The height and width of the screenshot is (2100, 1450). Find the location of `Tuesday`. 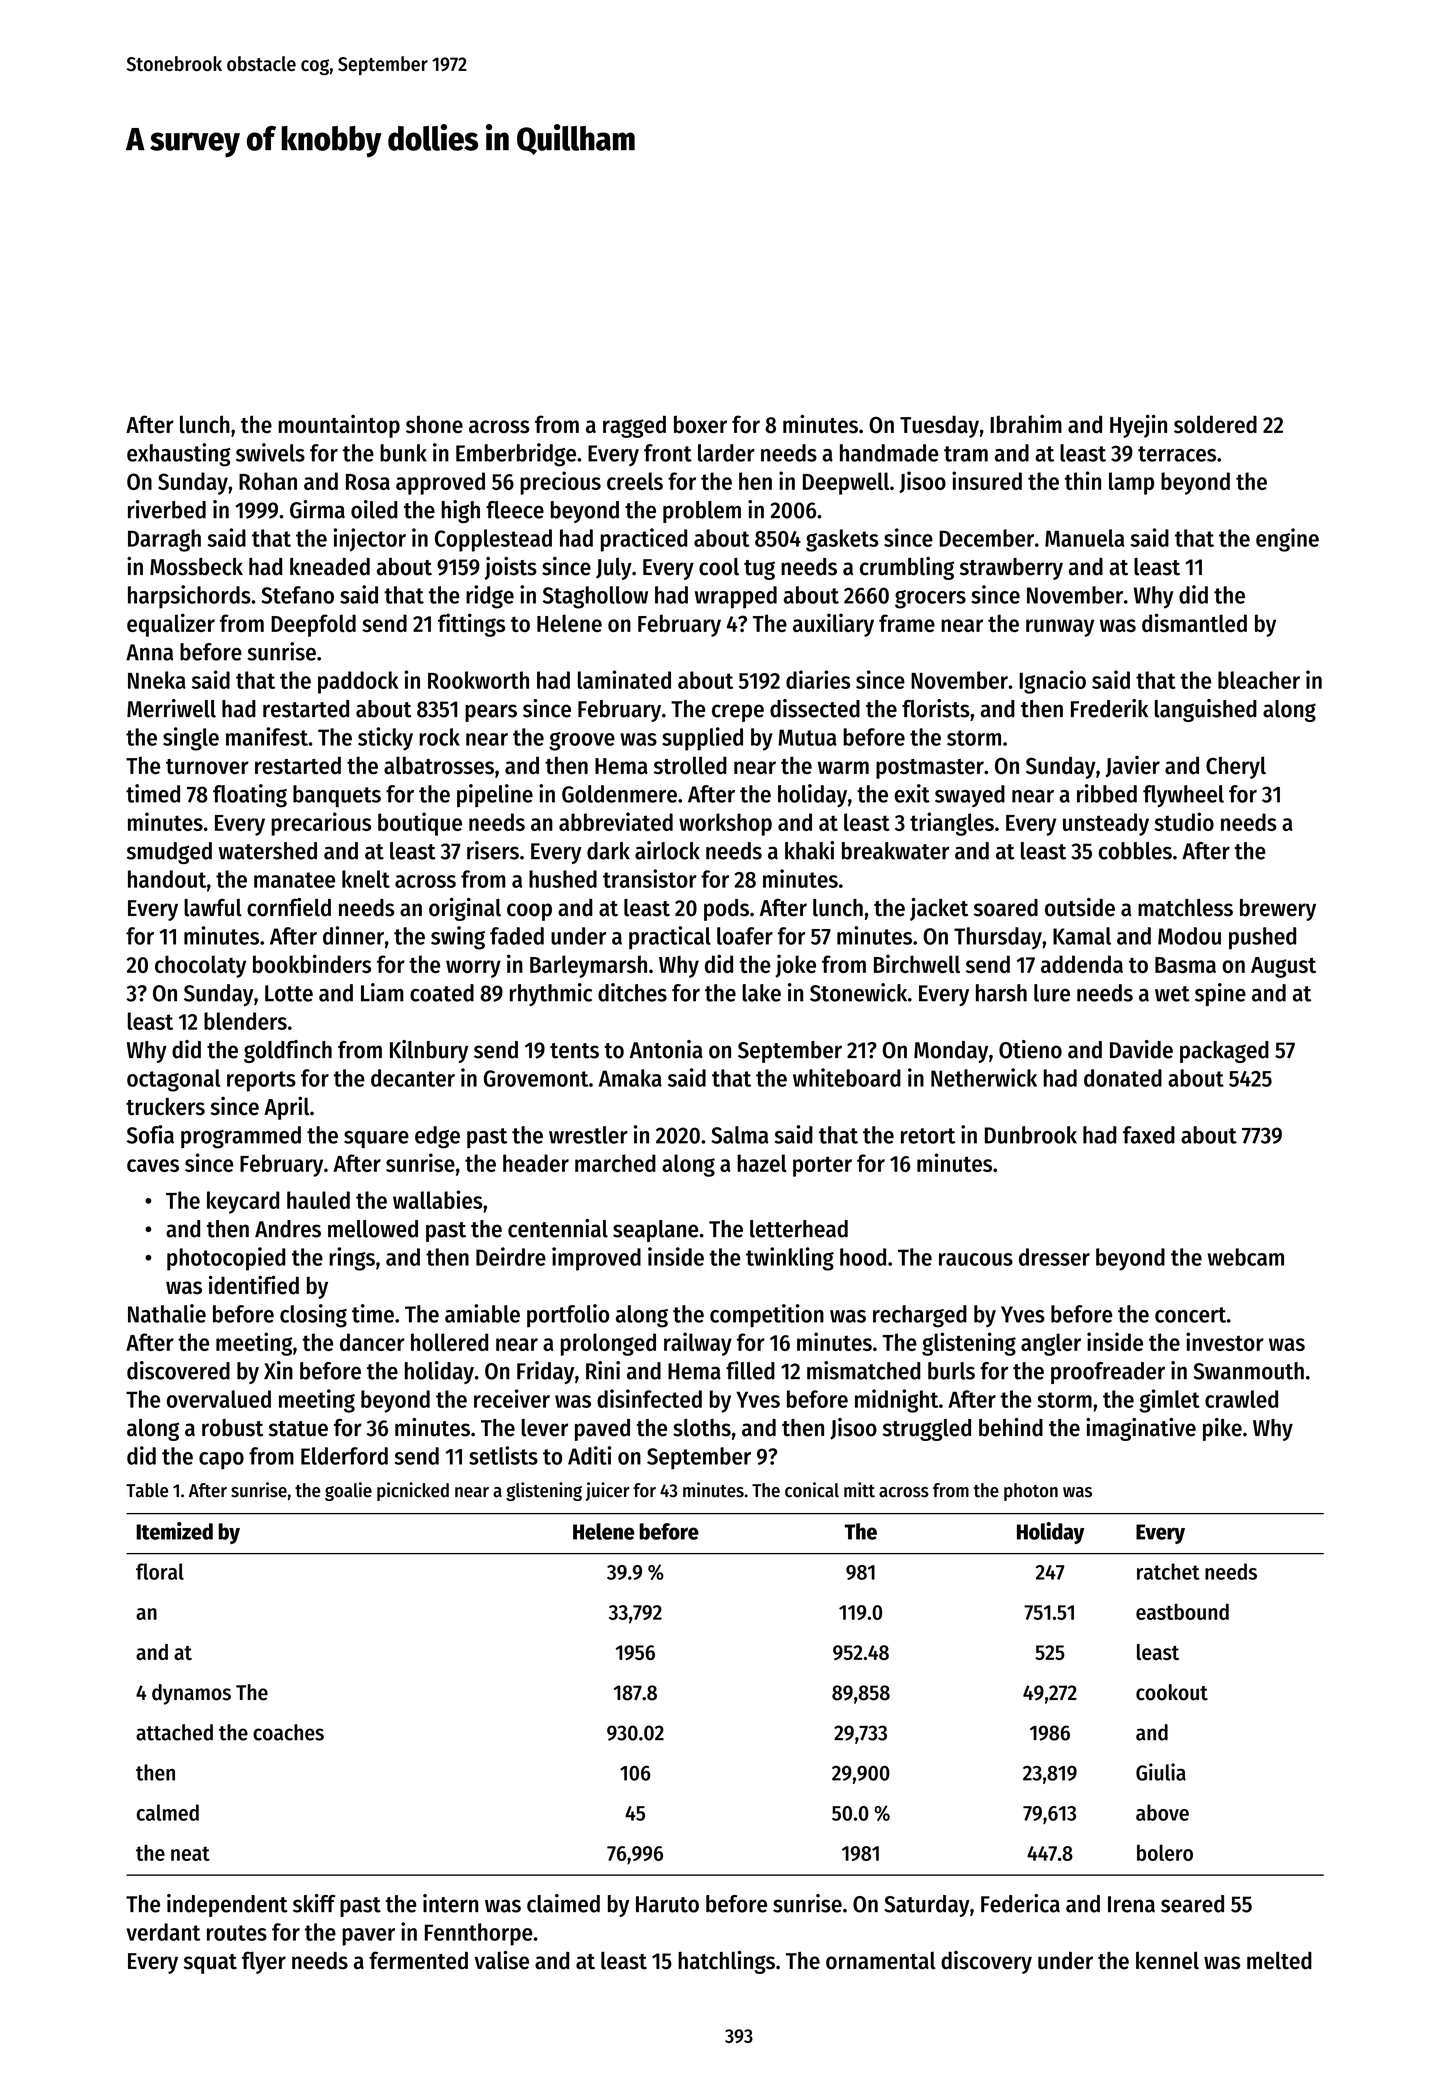

Tuesday is located at coordinates (939, 426).
